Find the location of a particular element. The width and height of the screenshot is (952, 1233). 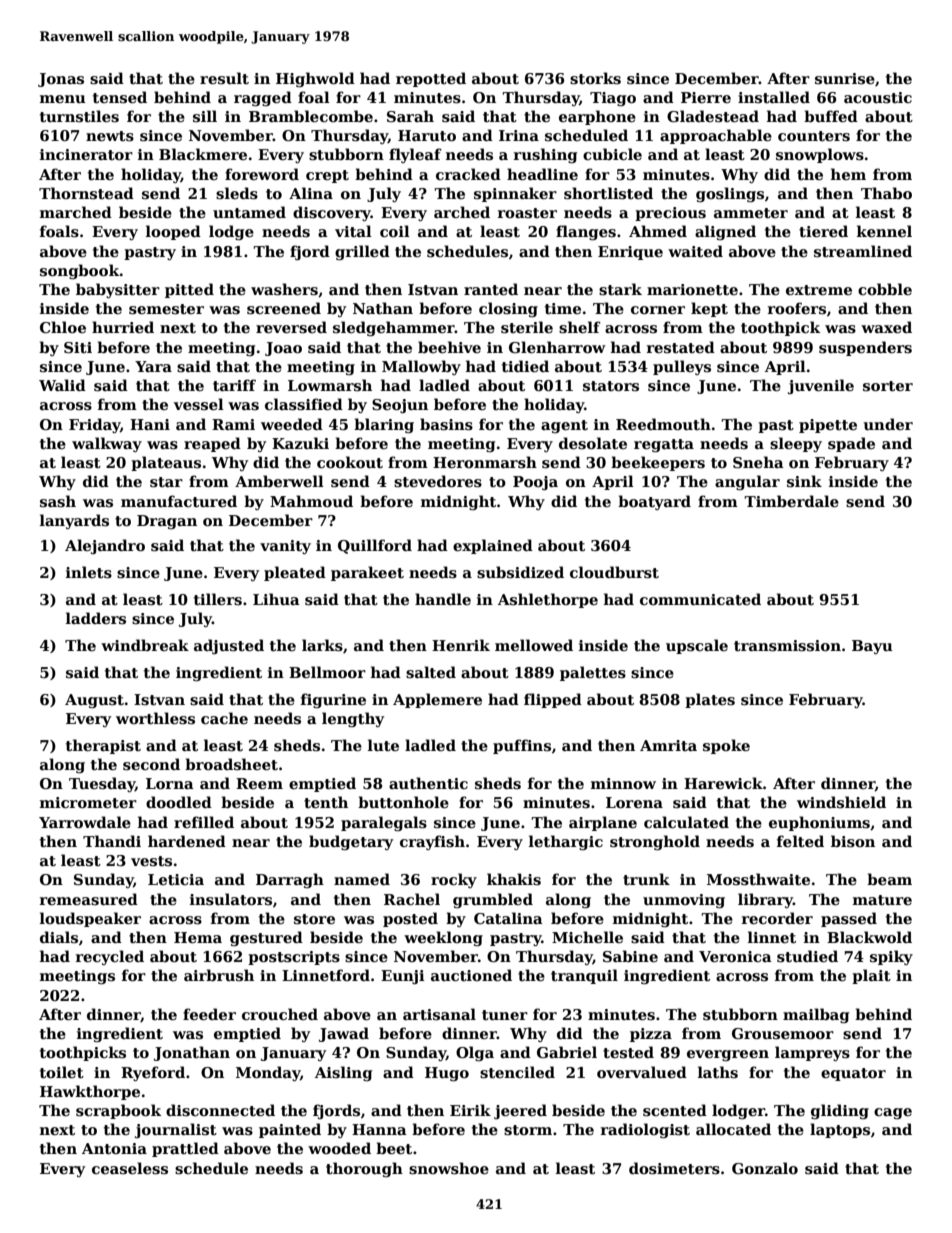

broadsheet is located at coordinates (231, 764).
